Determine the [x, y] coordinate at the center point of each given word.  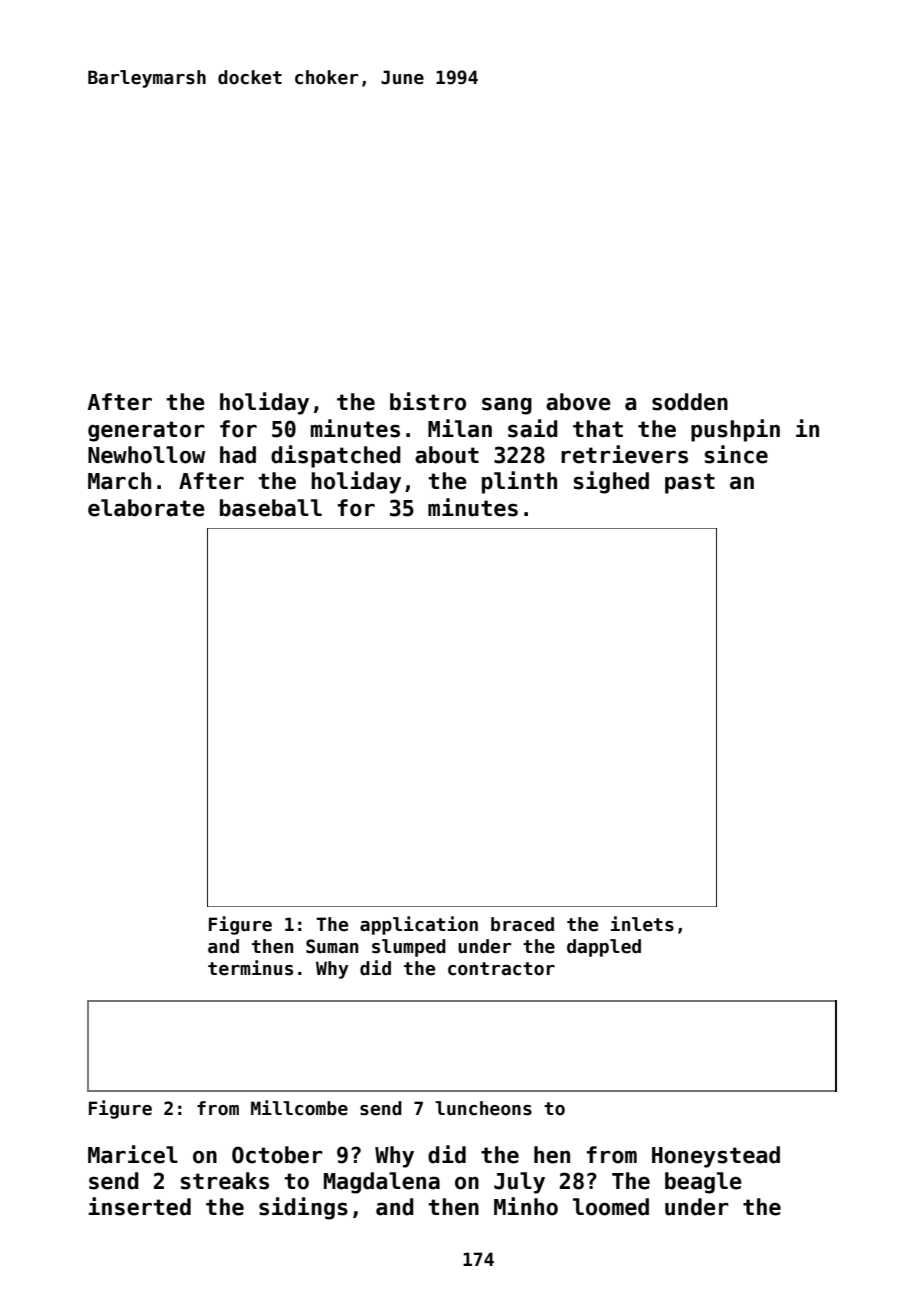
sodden [690, 402]
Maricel [133, 1154]
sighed [611, 482]
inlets [642, 924]
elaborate [146, 508]
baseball [271, 508]
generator [146, 431]
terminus [250, 968]
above [578, 402]
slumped [409, 948]
